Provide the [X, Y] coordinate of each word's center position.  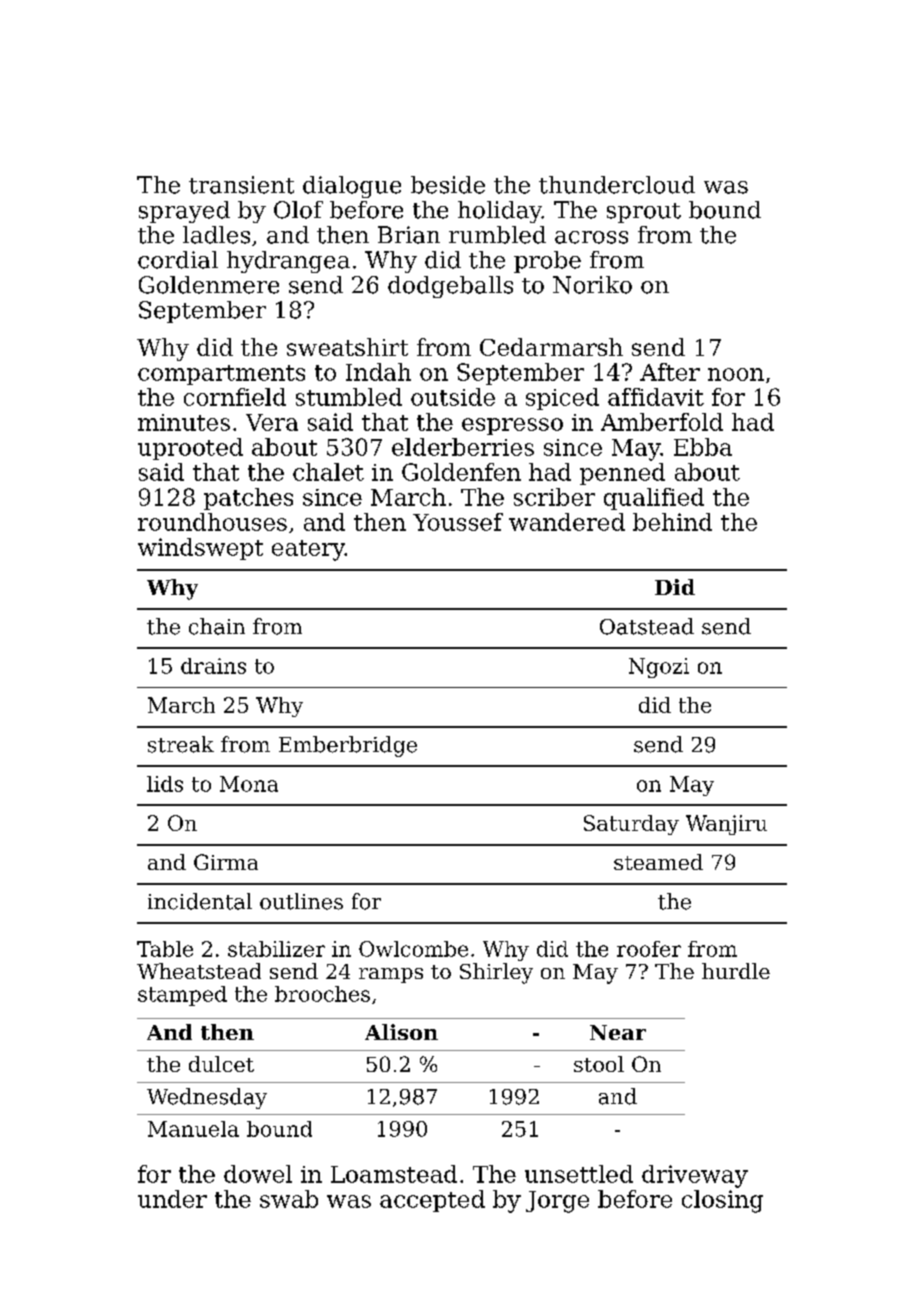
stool [599, 1064]
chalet [328, 472]
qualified [654, 499]
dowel [258, 1174]
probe [547, 262]
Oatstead [647, 626]
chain [217, 626]
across [591, 237]
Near [618, 1032]
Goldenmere [209, 285]
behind [672, 522]
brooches [322, 994]
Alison [401, 1032]
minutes [184, 422]
